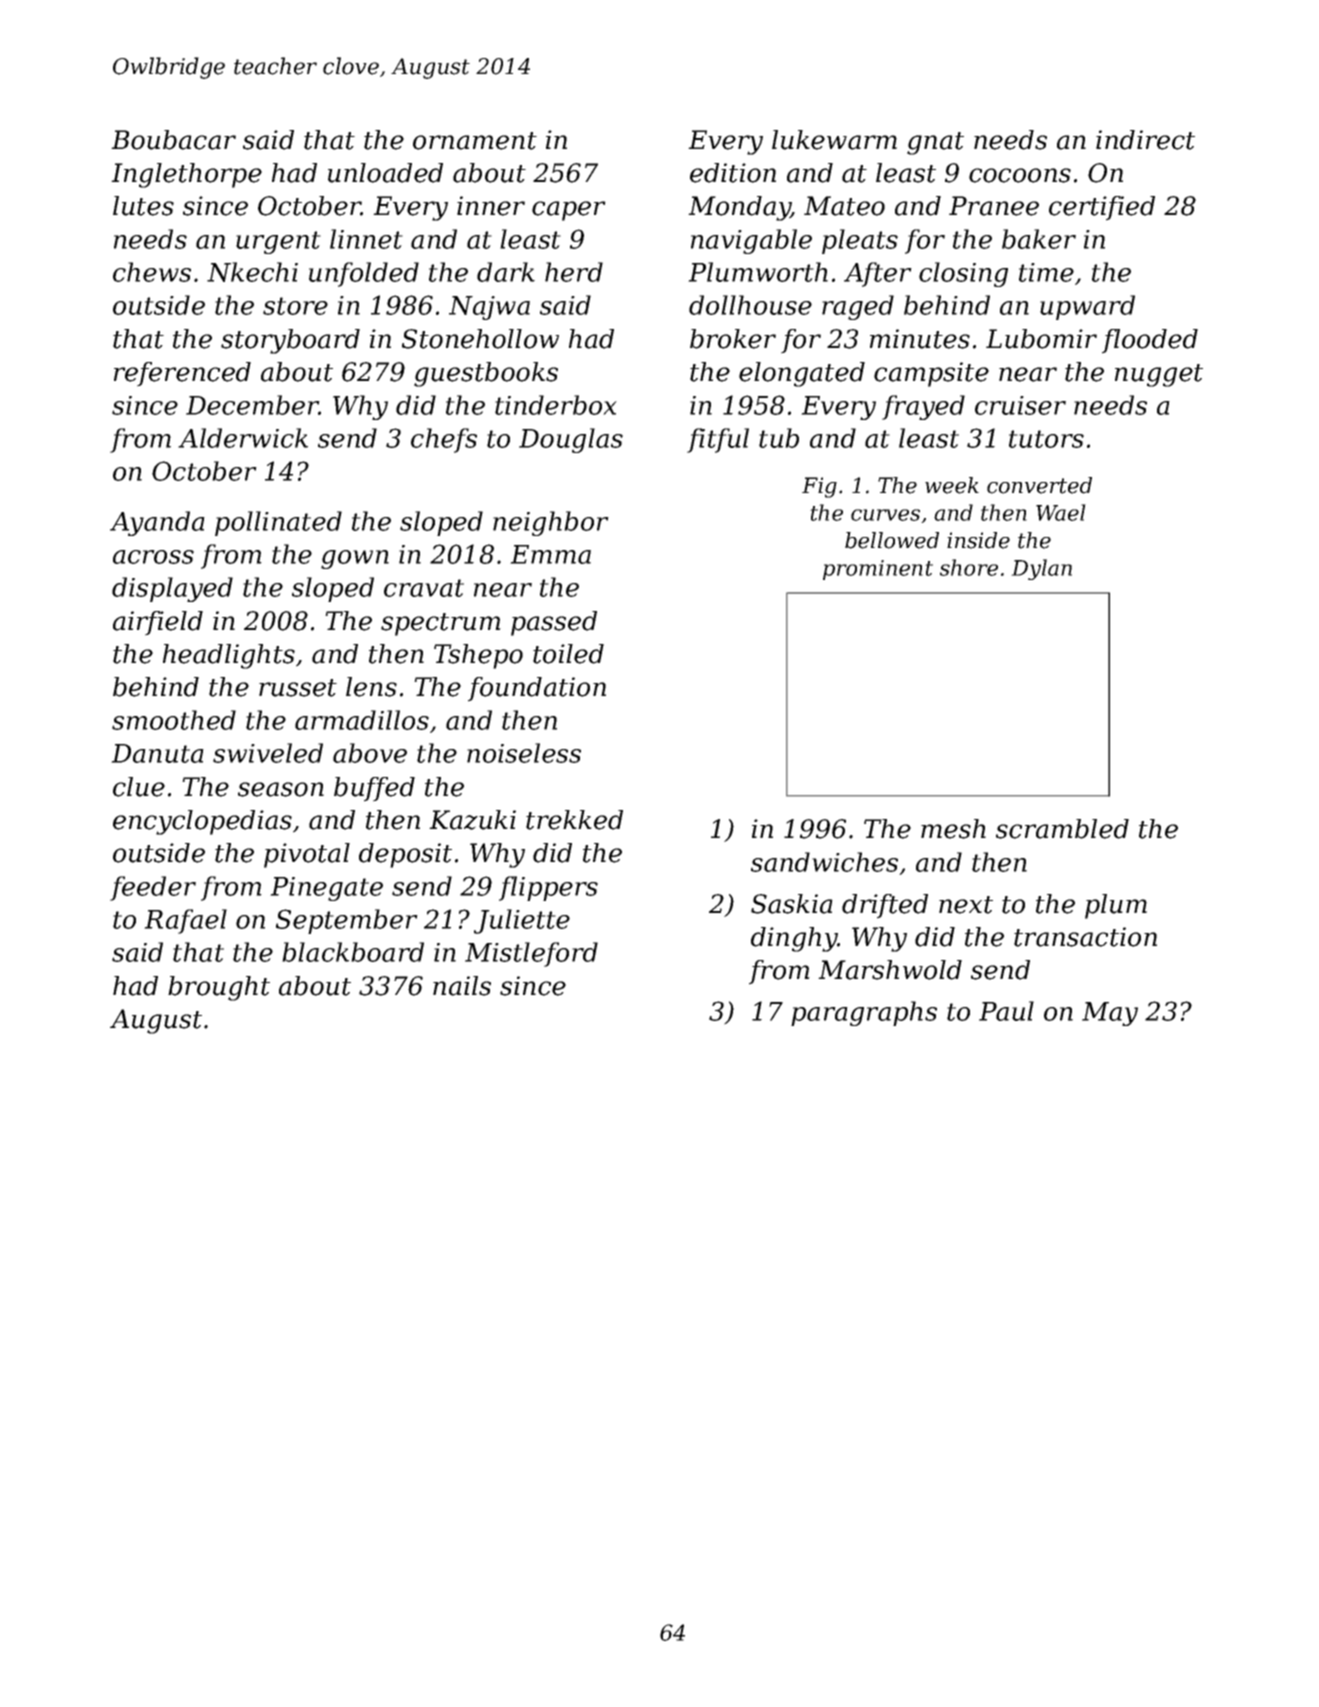  Describe the element at coordinates (733, 339) in the image. I see `broker` at that location.
